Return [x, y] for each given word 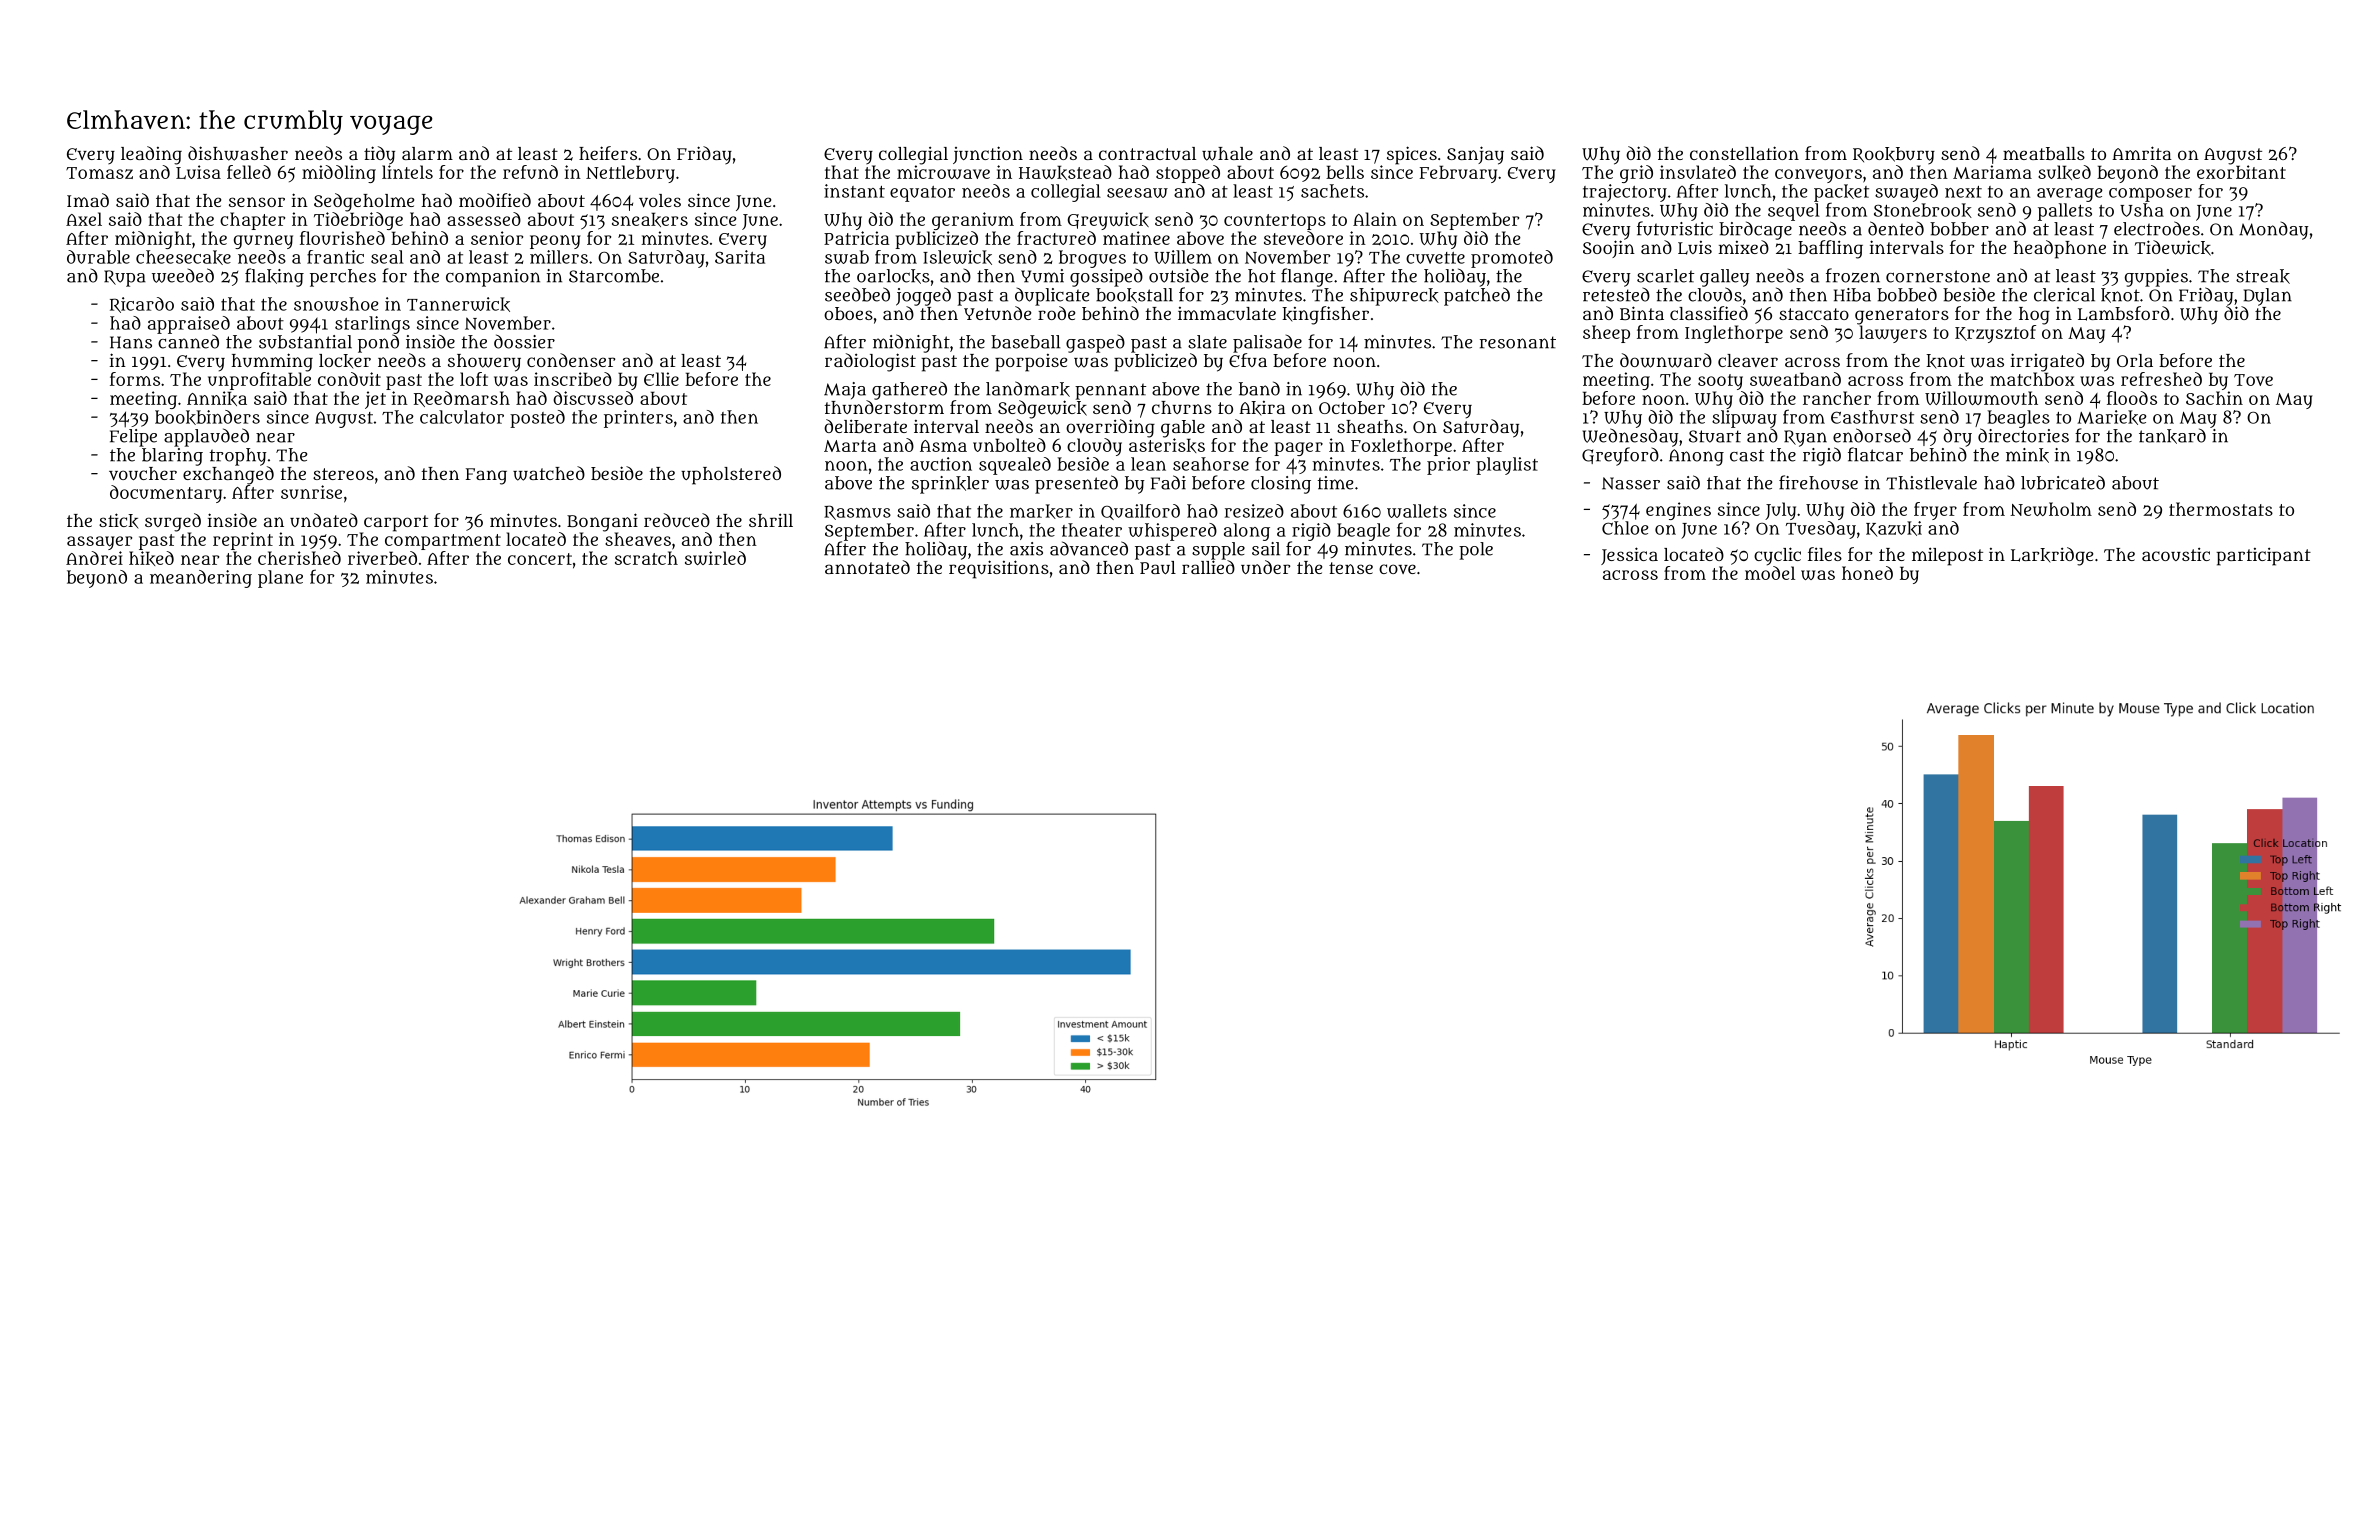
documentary [166, 494]
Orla [2135, 360]
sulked [2064, 172]
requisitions [999, 569]
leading [151, 155]
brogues [1092, 259]
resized [1254, 511]
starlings [372, 325]
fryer [1935, 511]
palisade [1267, 344]
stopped [1188, 174]
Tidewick [2173, 248]
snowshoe [336, 304]
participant [2264, 557]
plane [280, 579]
